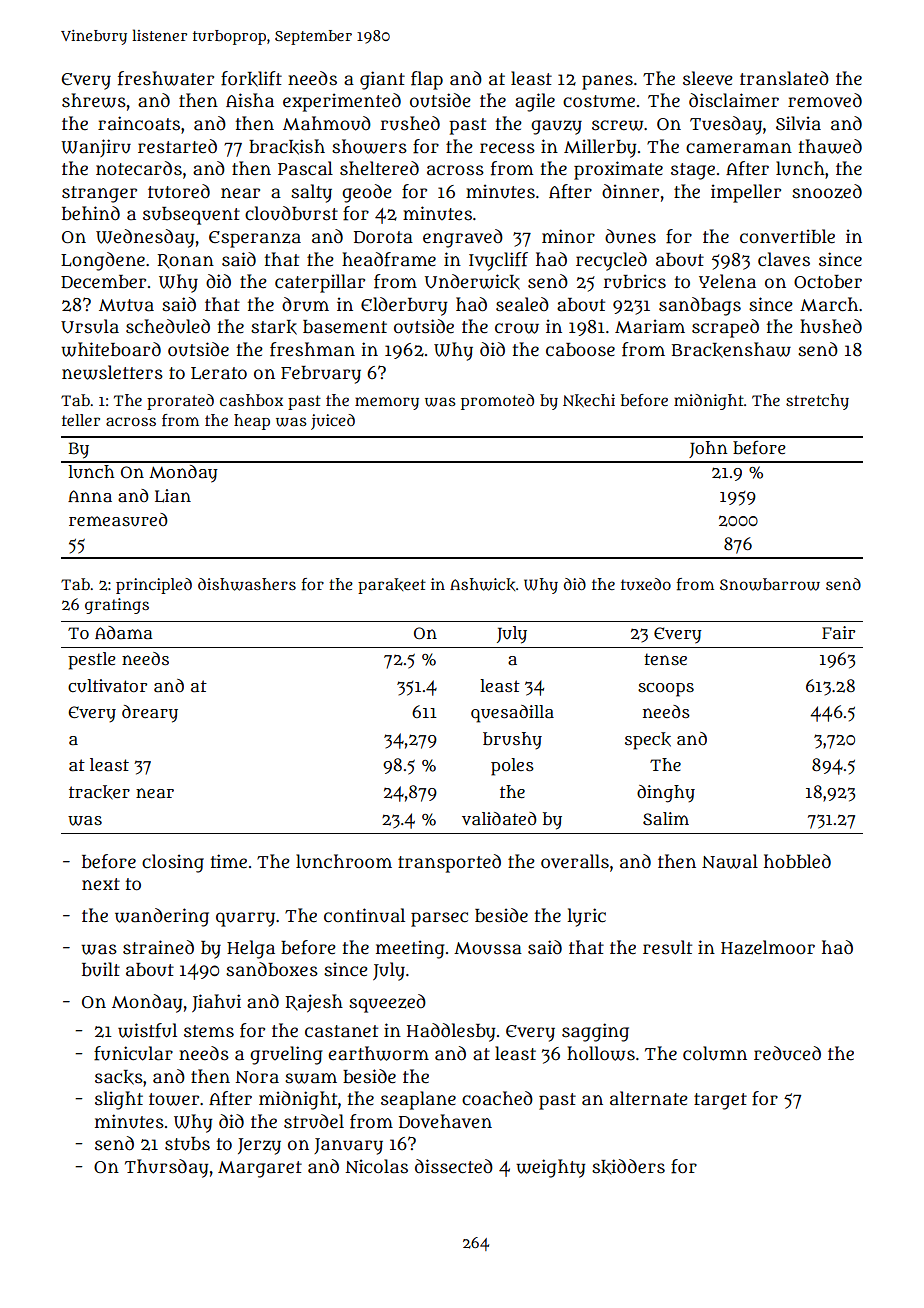 Image resolution: width=924 pixels, height=1308 pixels. Describe the element at coordinates (517, 328) in the page. I see `crow` at that location.
